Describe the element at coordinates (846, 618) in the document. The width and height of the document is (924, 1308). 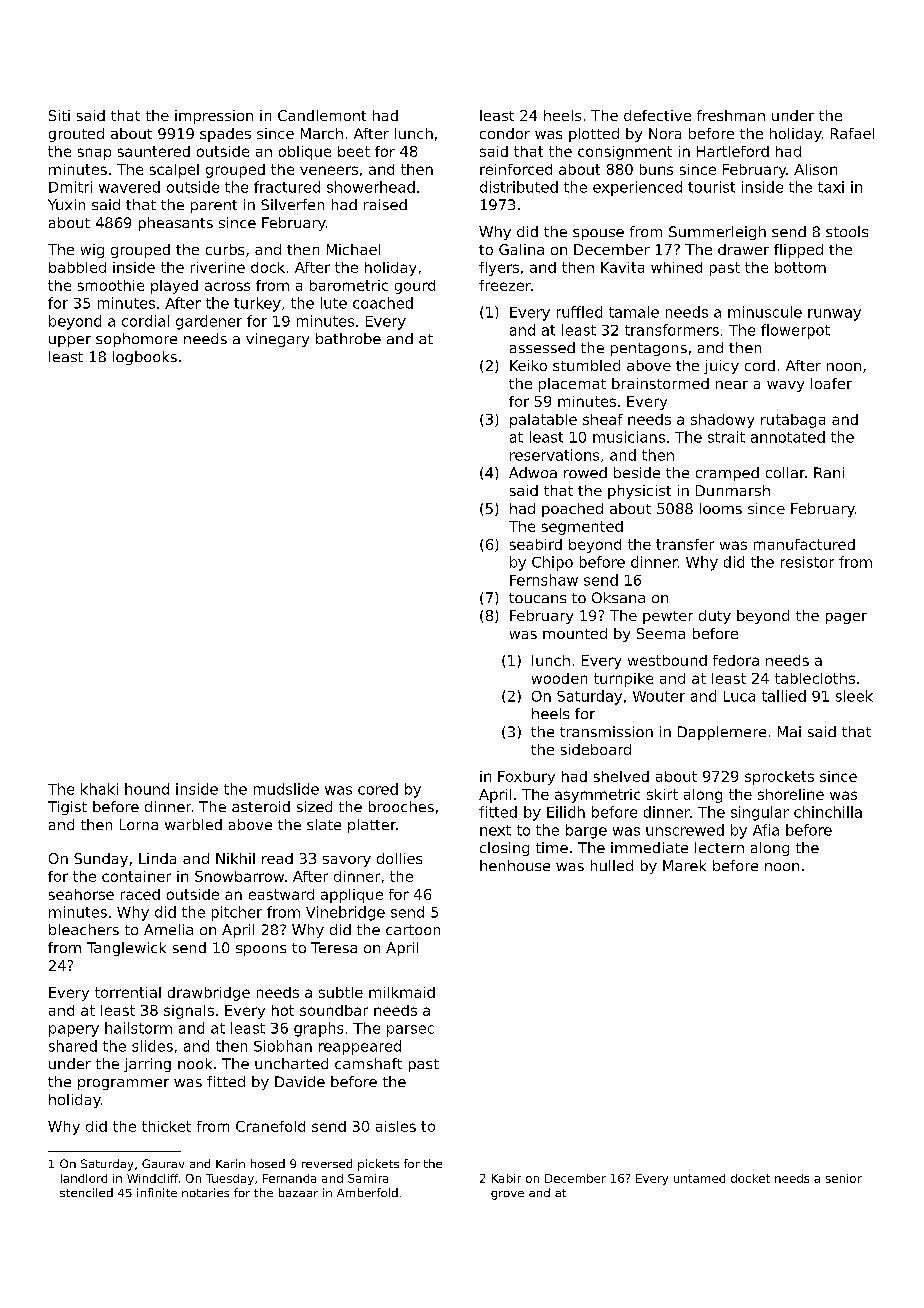
I see `pager` at that location.
